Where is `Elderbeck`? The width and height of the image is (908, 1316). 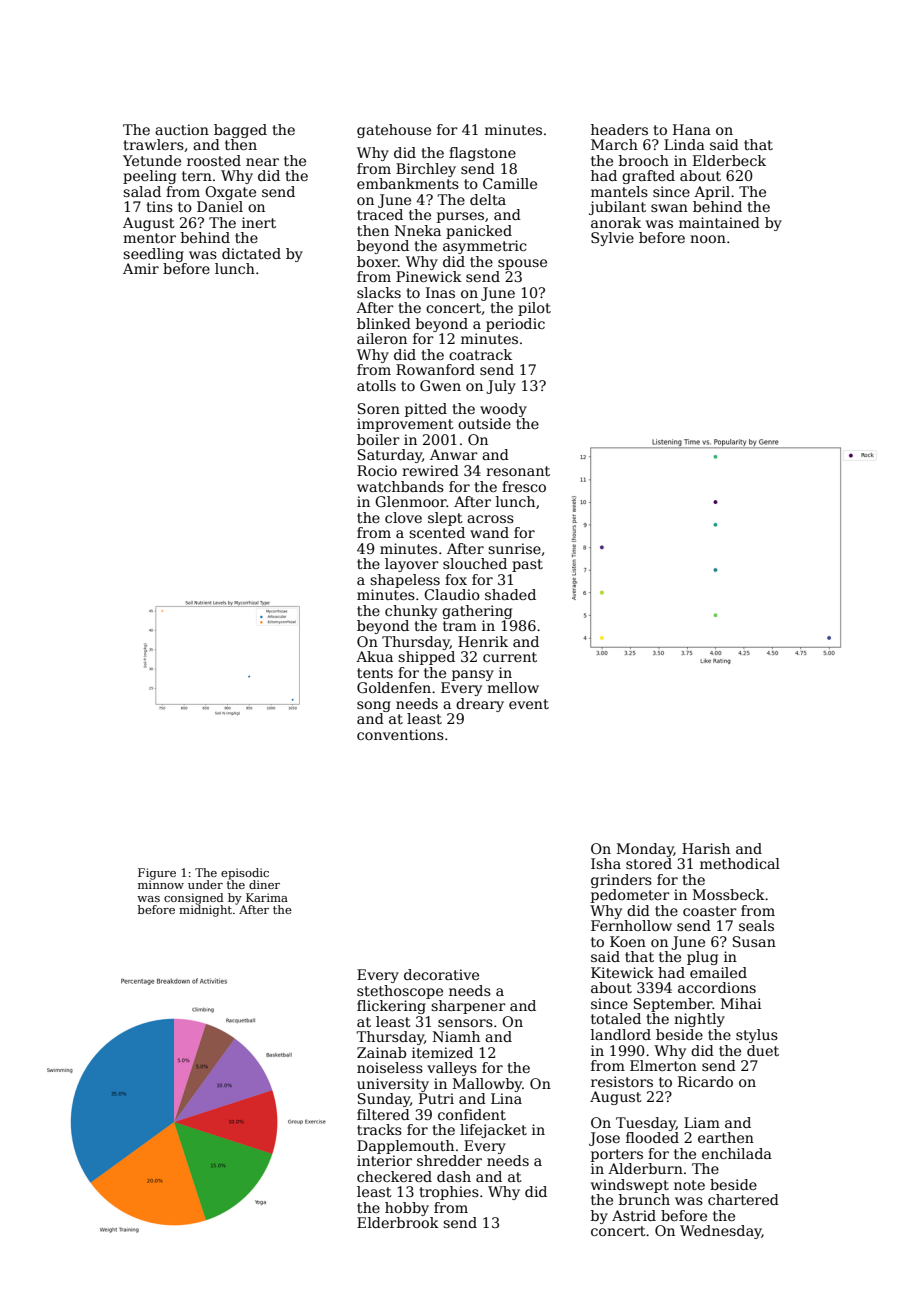
Elderbeck is located at coordinates (729, 160).
